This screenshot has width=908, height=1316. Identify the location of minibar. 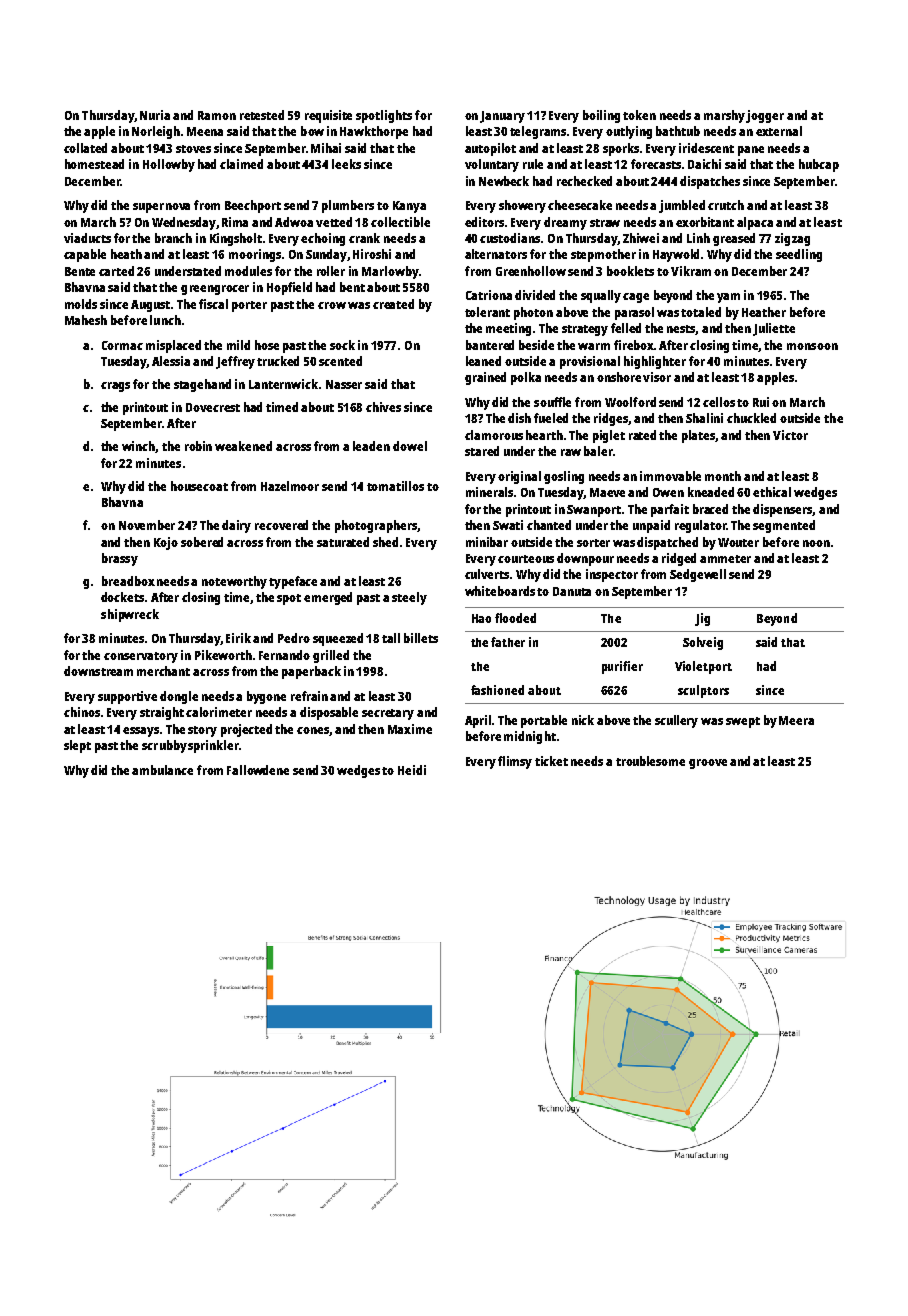
(487, 542).
